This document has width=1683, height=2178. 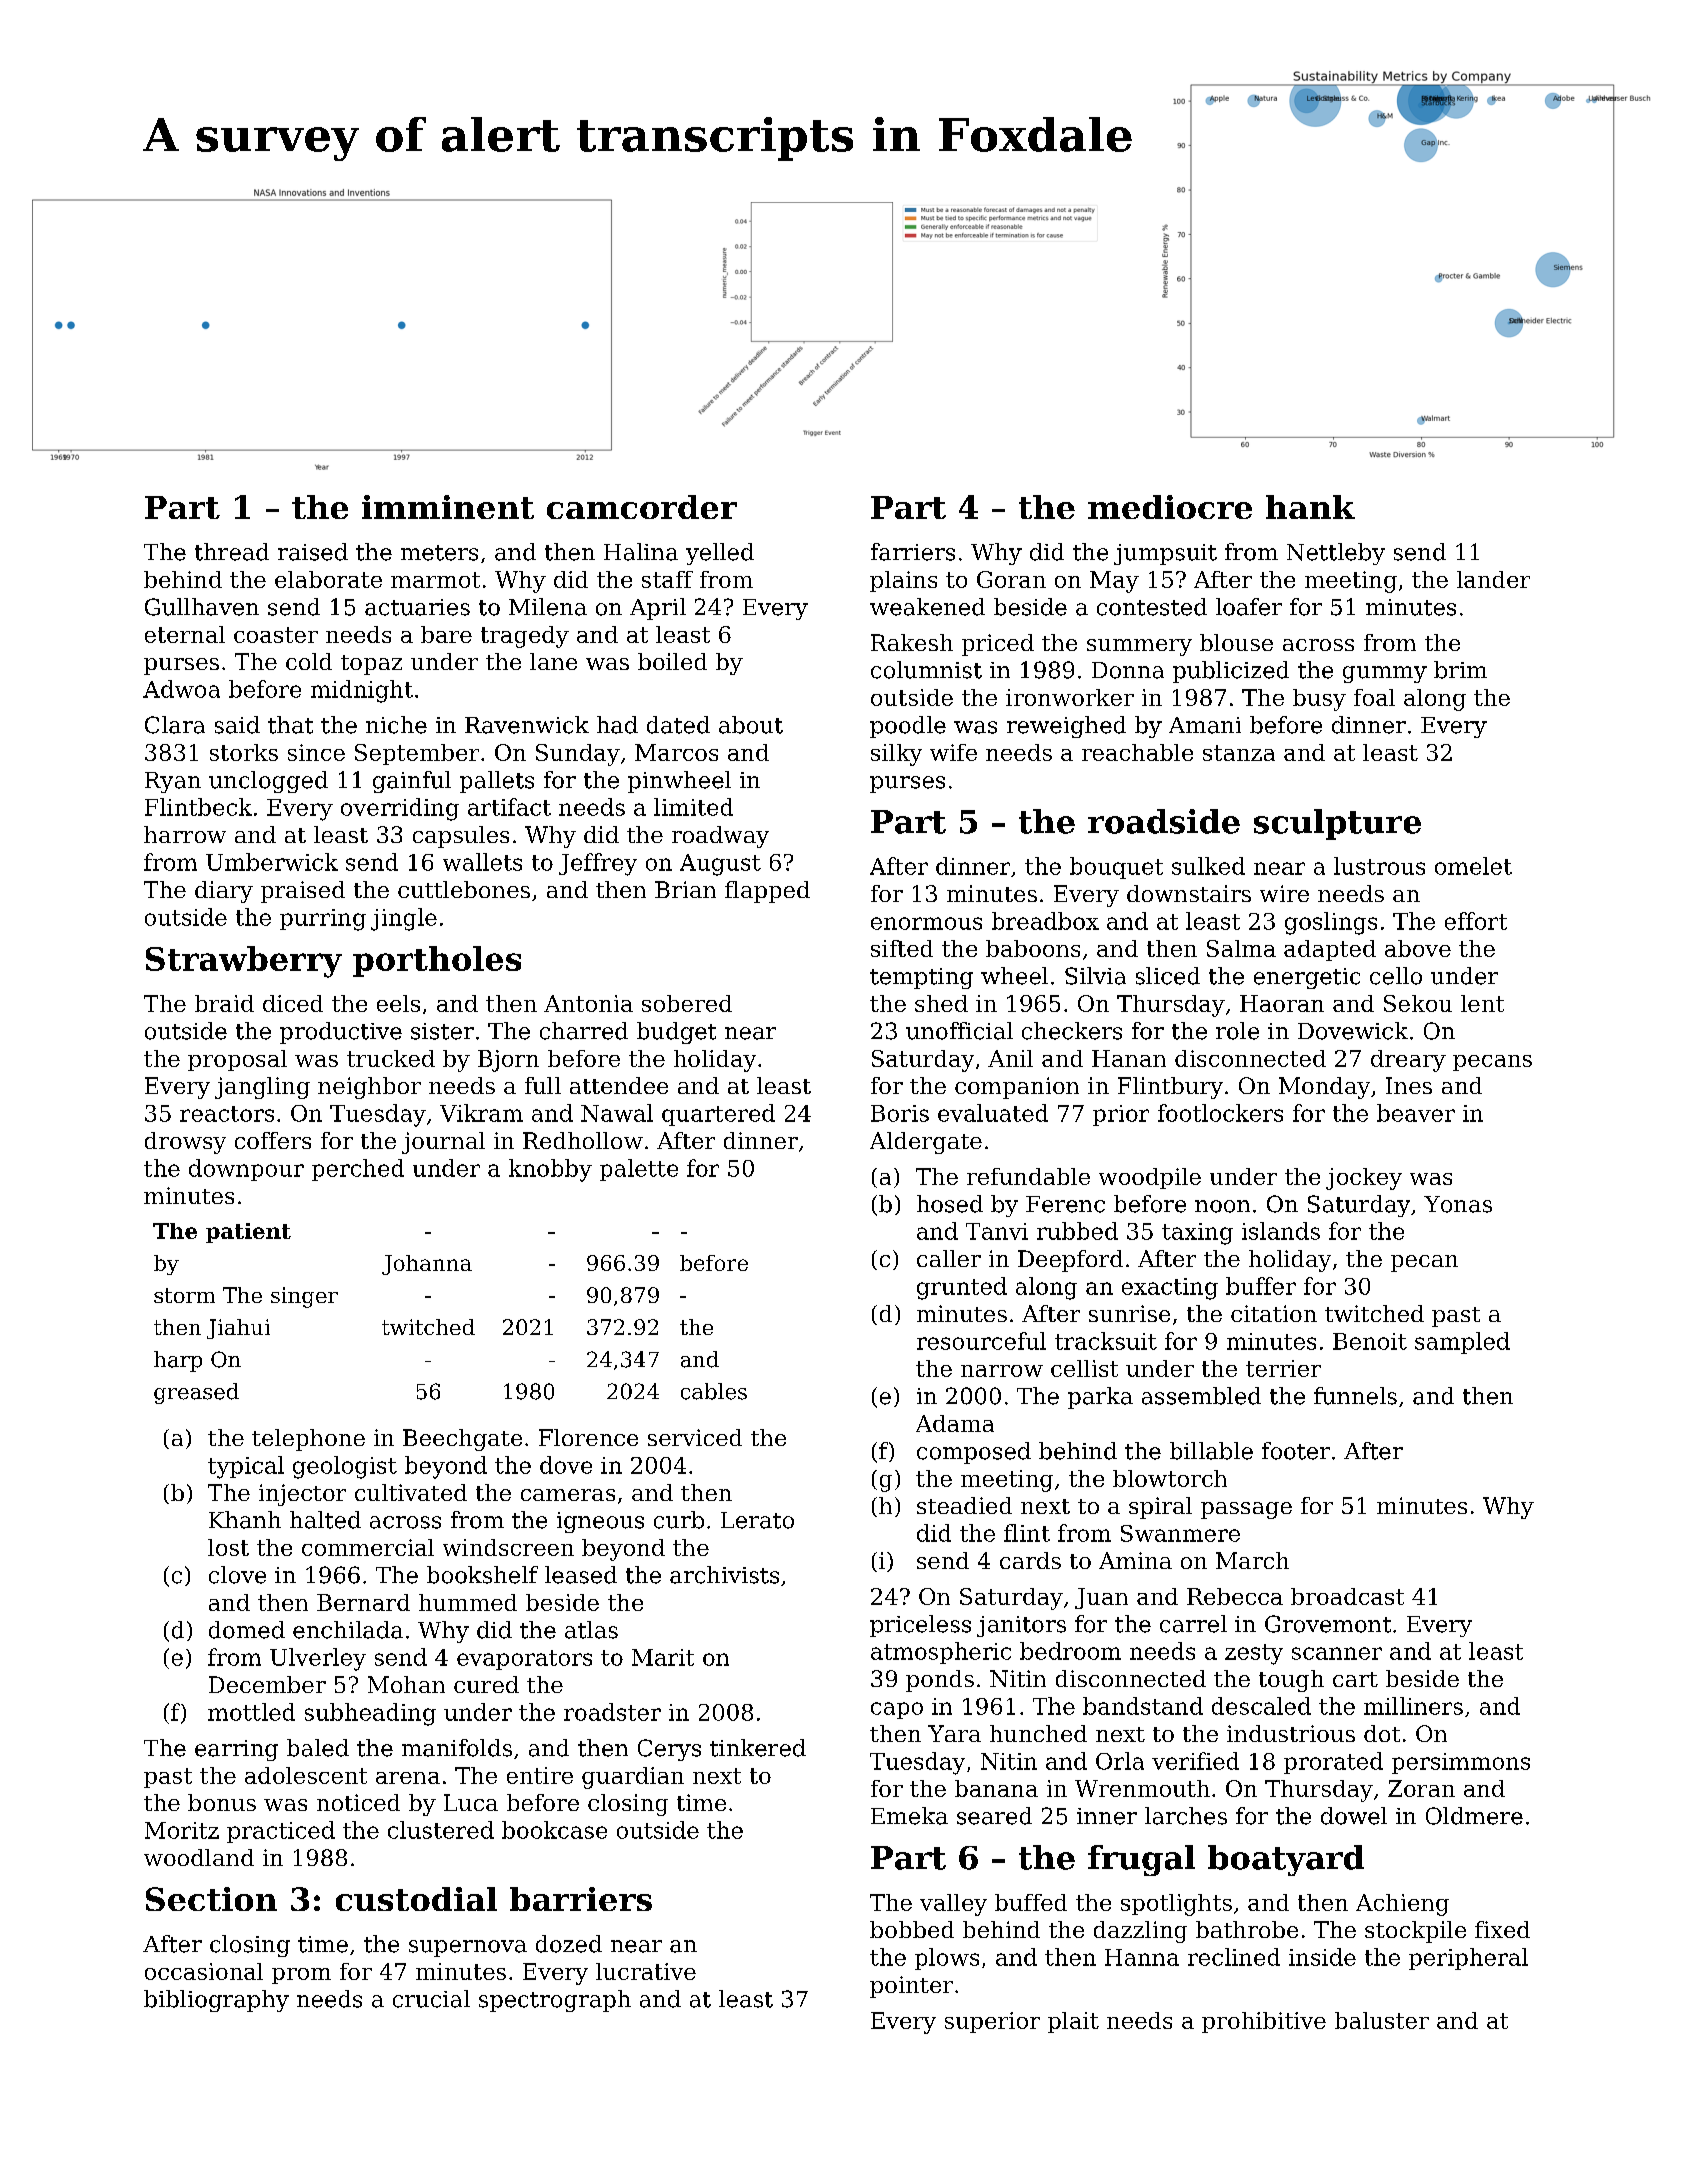 What do you see at coordinates (678, 725) in the document?
I see `dated` at bounding box center [678, 725].
